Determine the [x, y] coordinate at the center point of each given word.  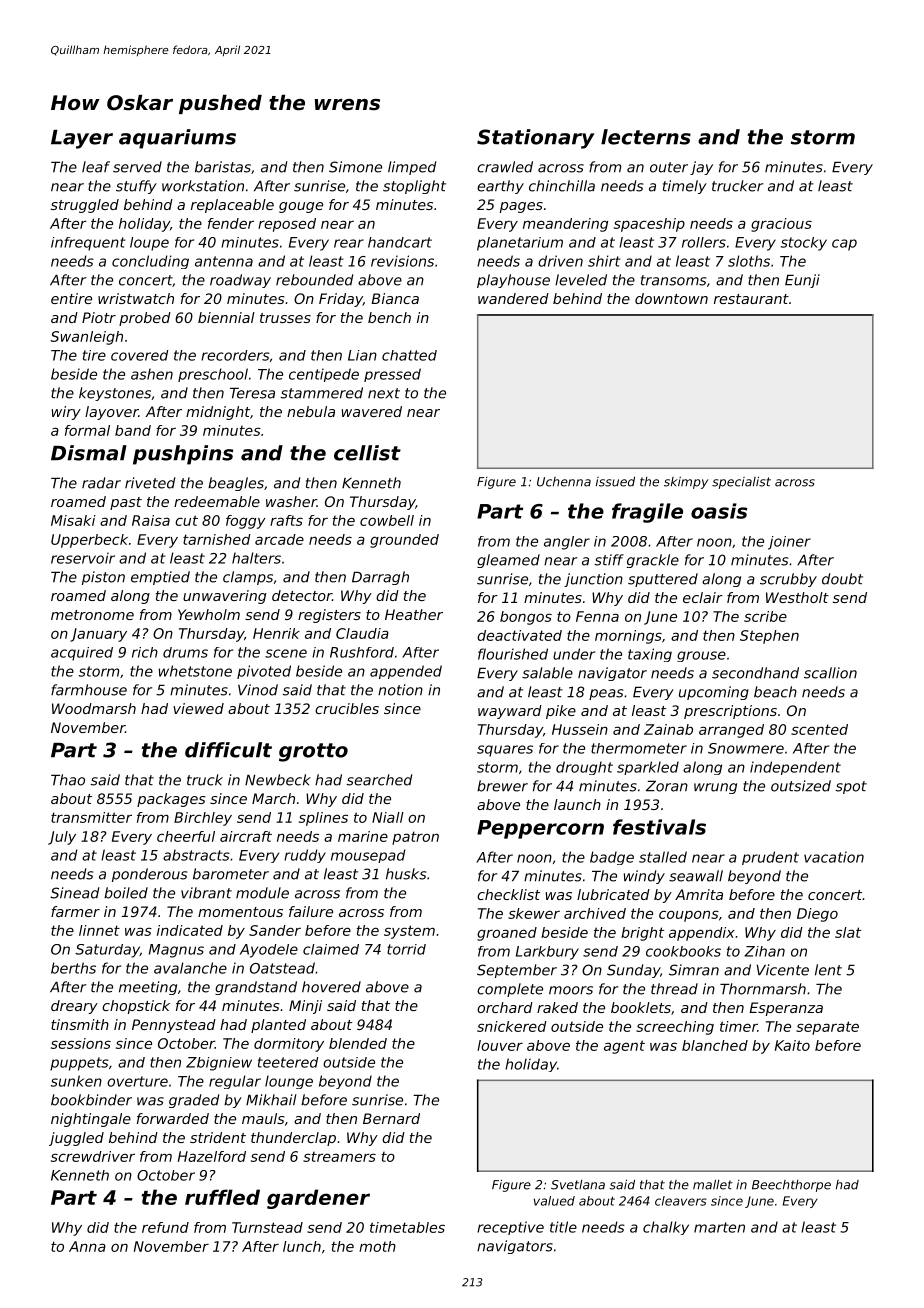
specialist [741, 483]
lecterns [646, 137]
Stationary [536, 139]
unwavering [224, 597]
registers [329, 616]
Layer [82, 139]
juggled [76, 1139]
